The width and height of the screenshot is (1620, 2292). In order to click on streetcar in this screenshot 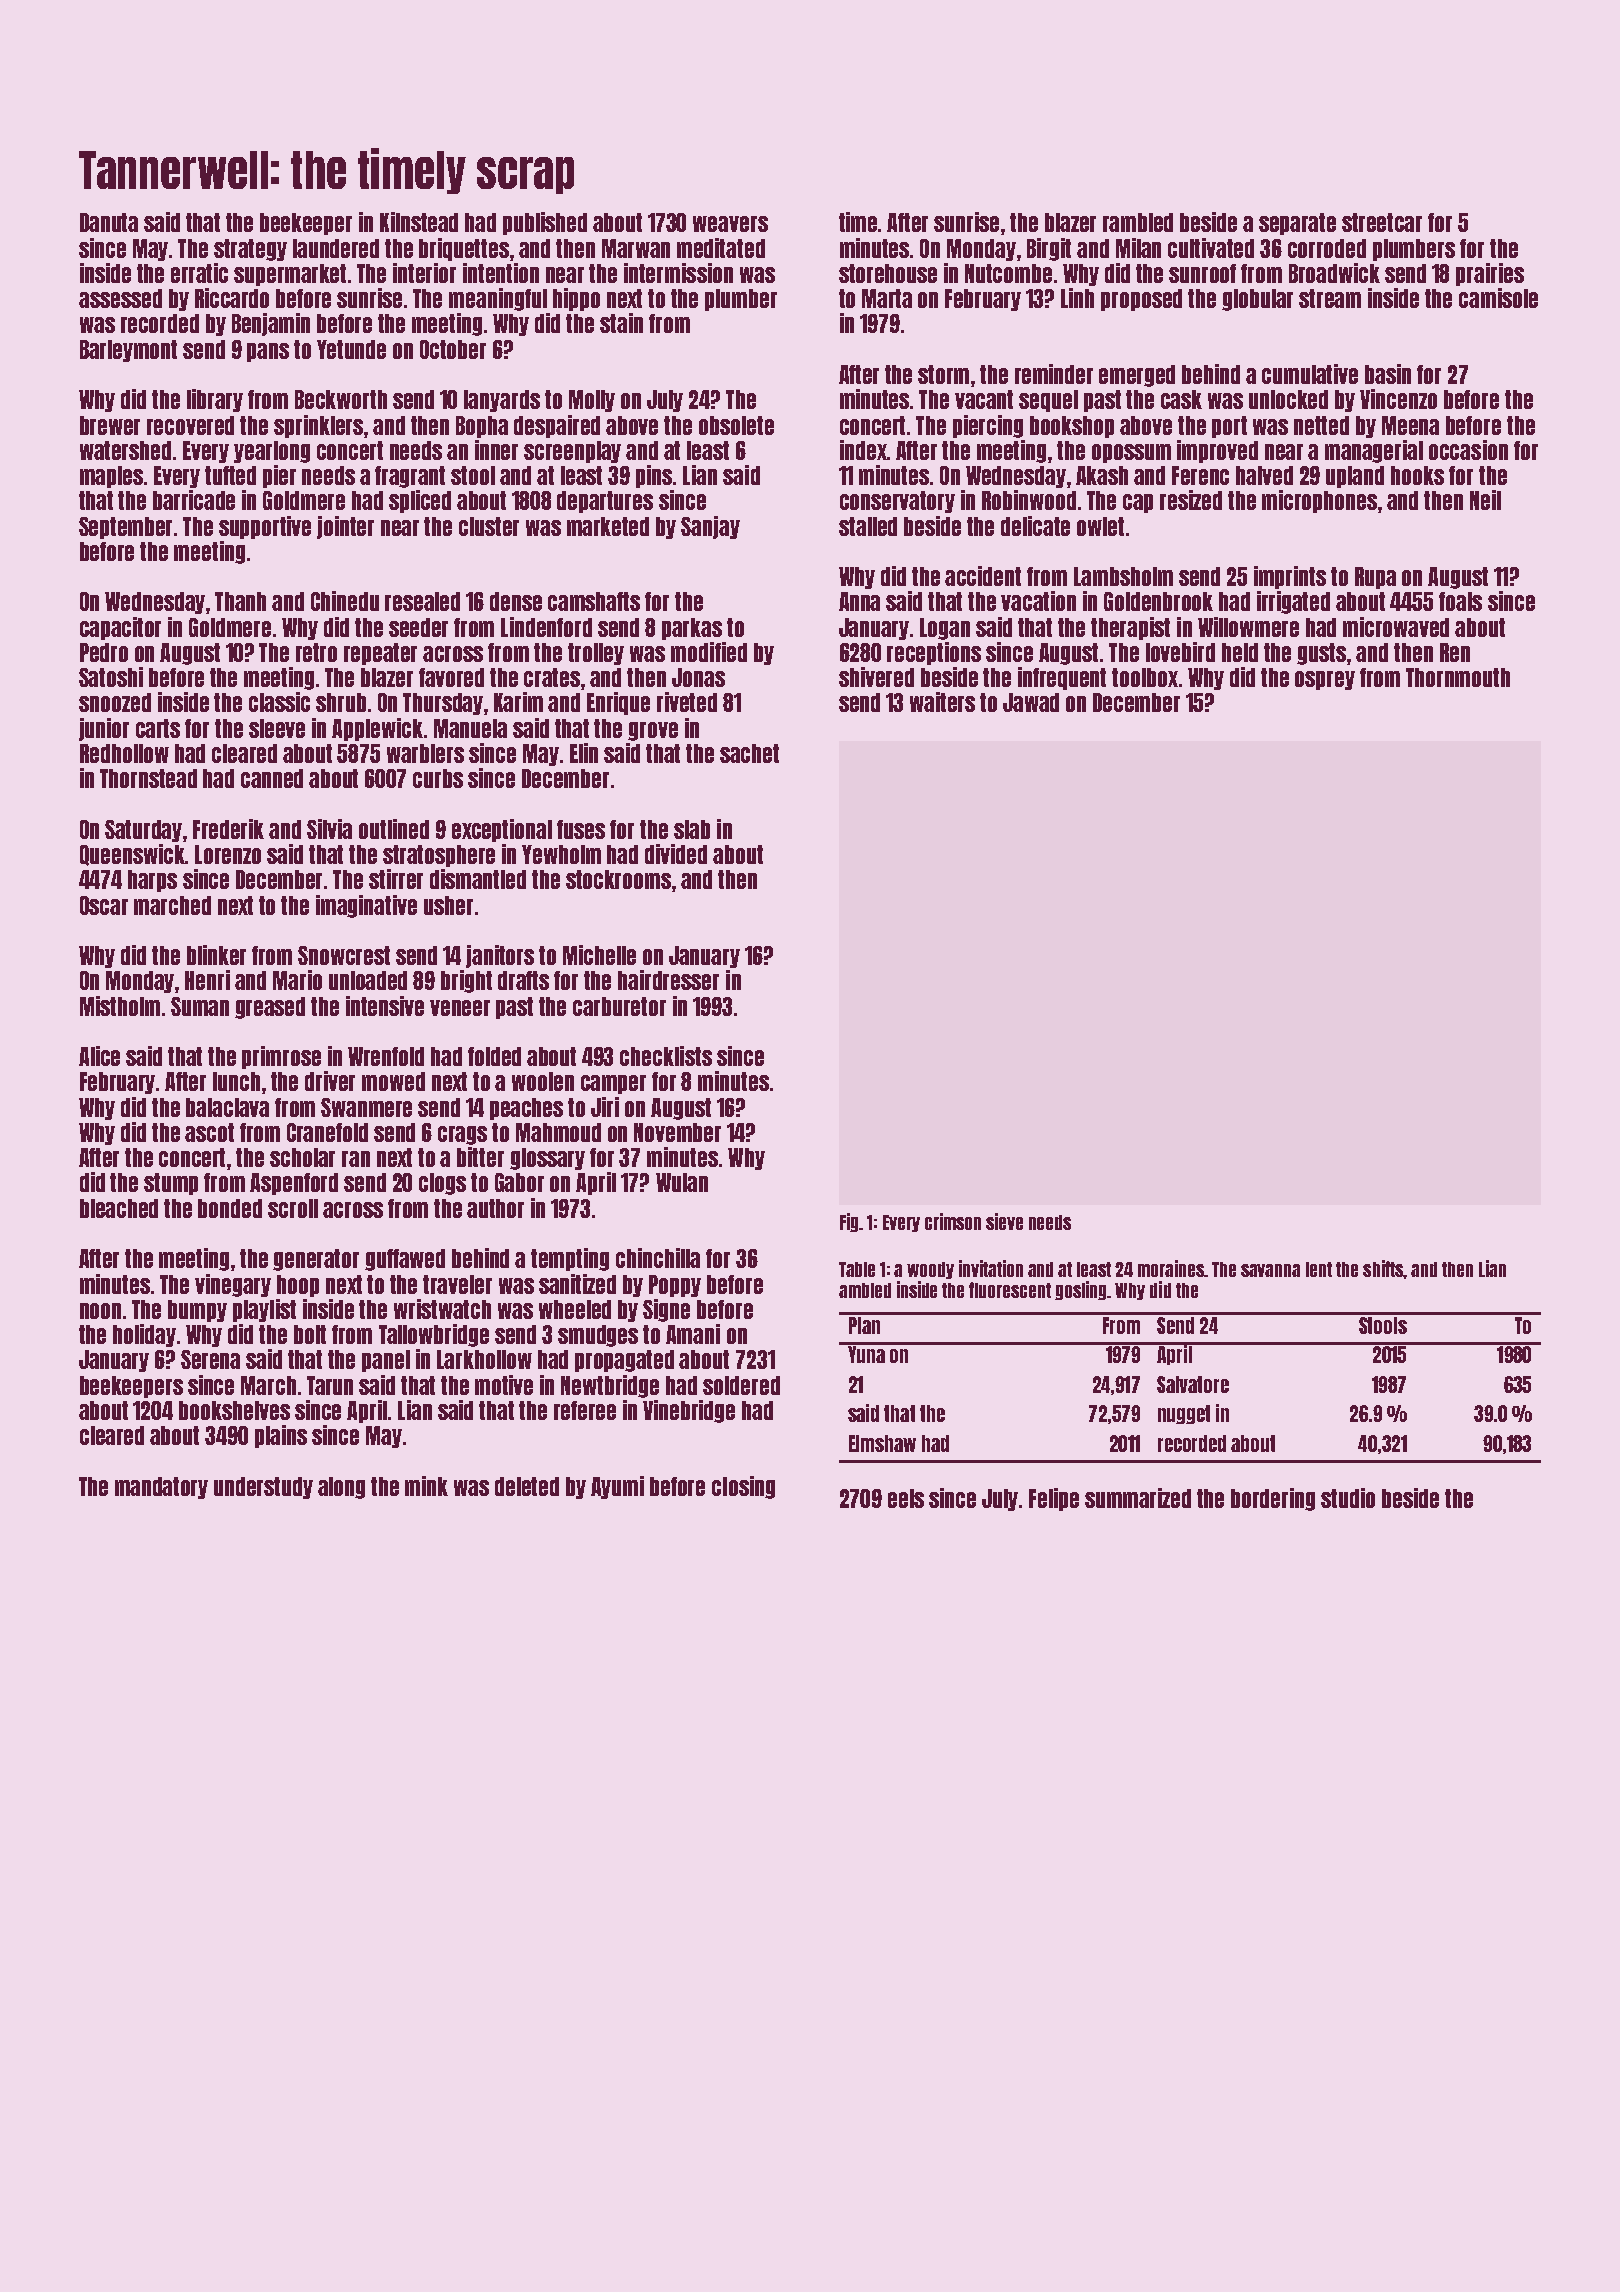, I will do `click(1382, 222)`.
